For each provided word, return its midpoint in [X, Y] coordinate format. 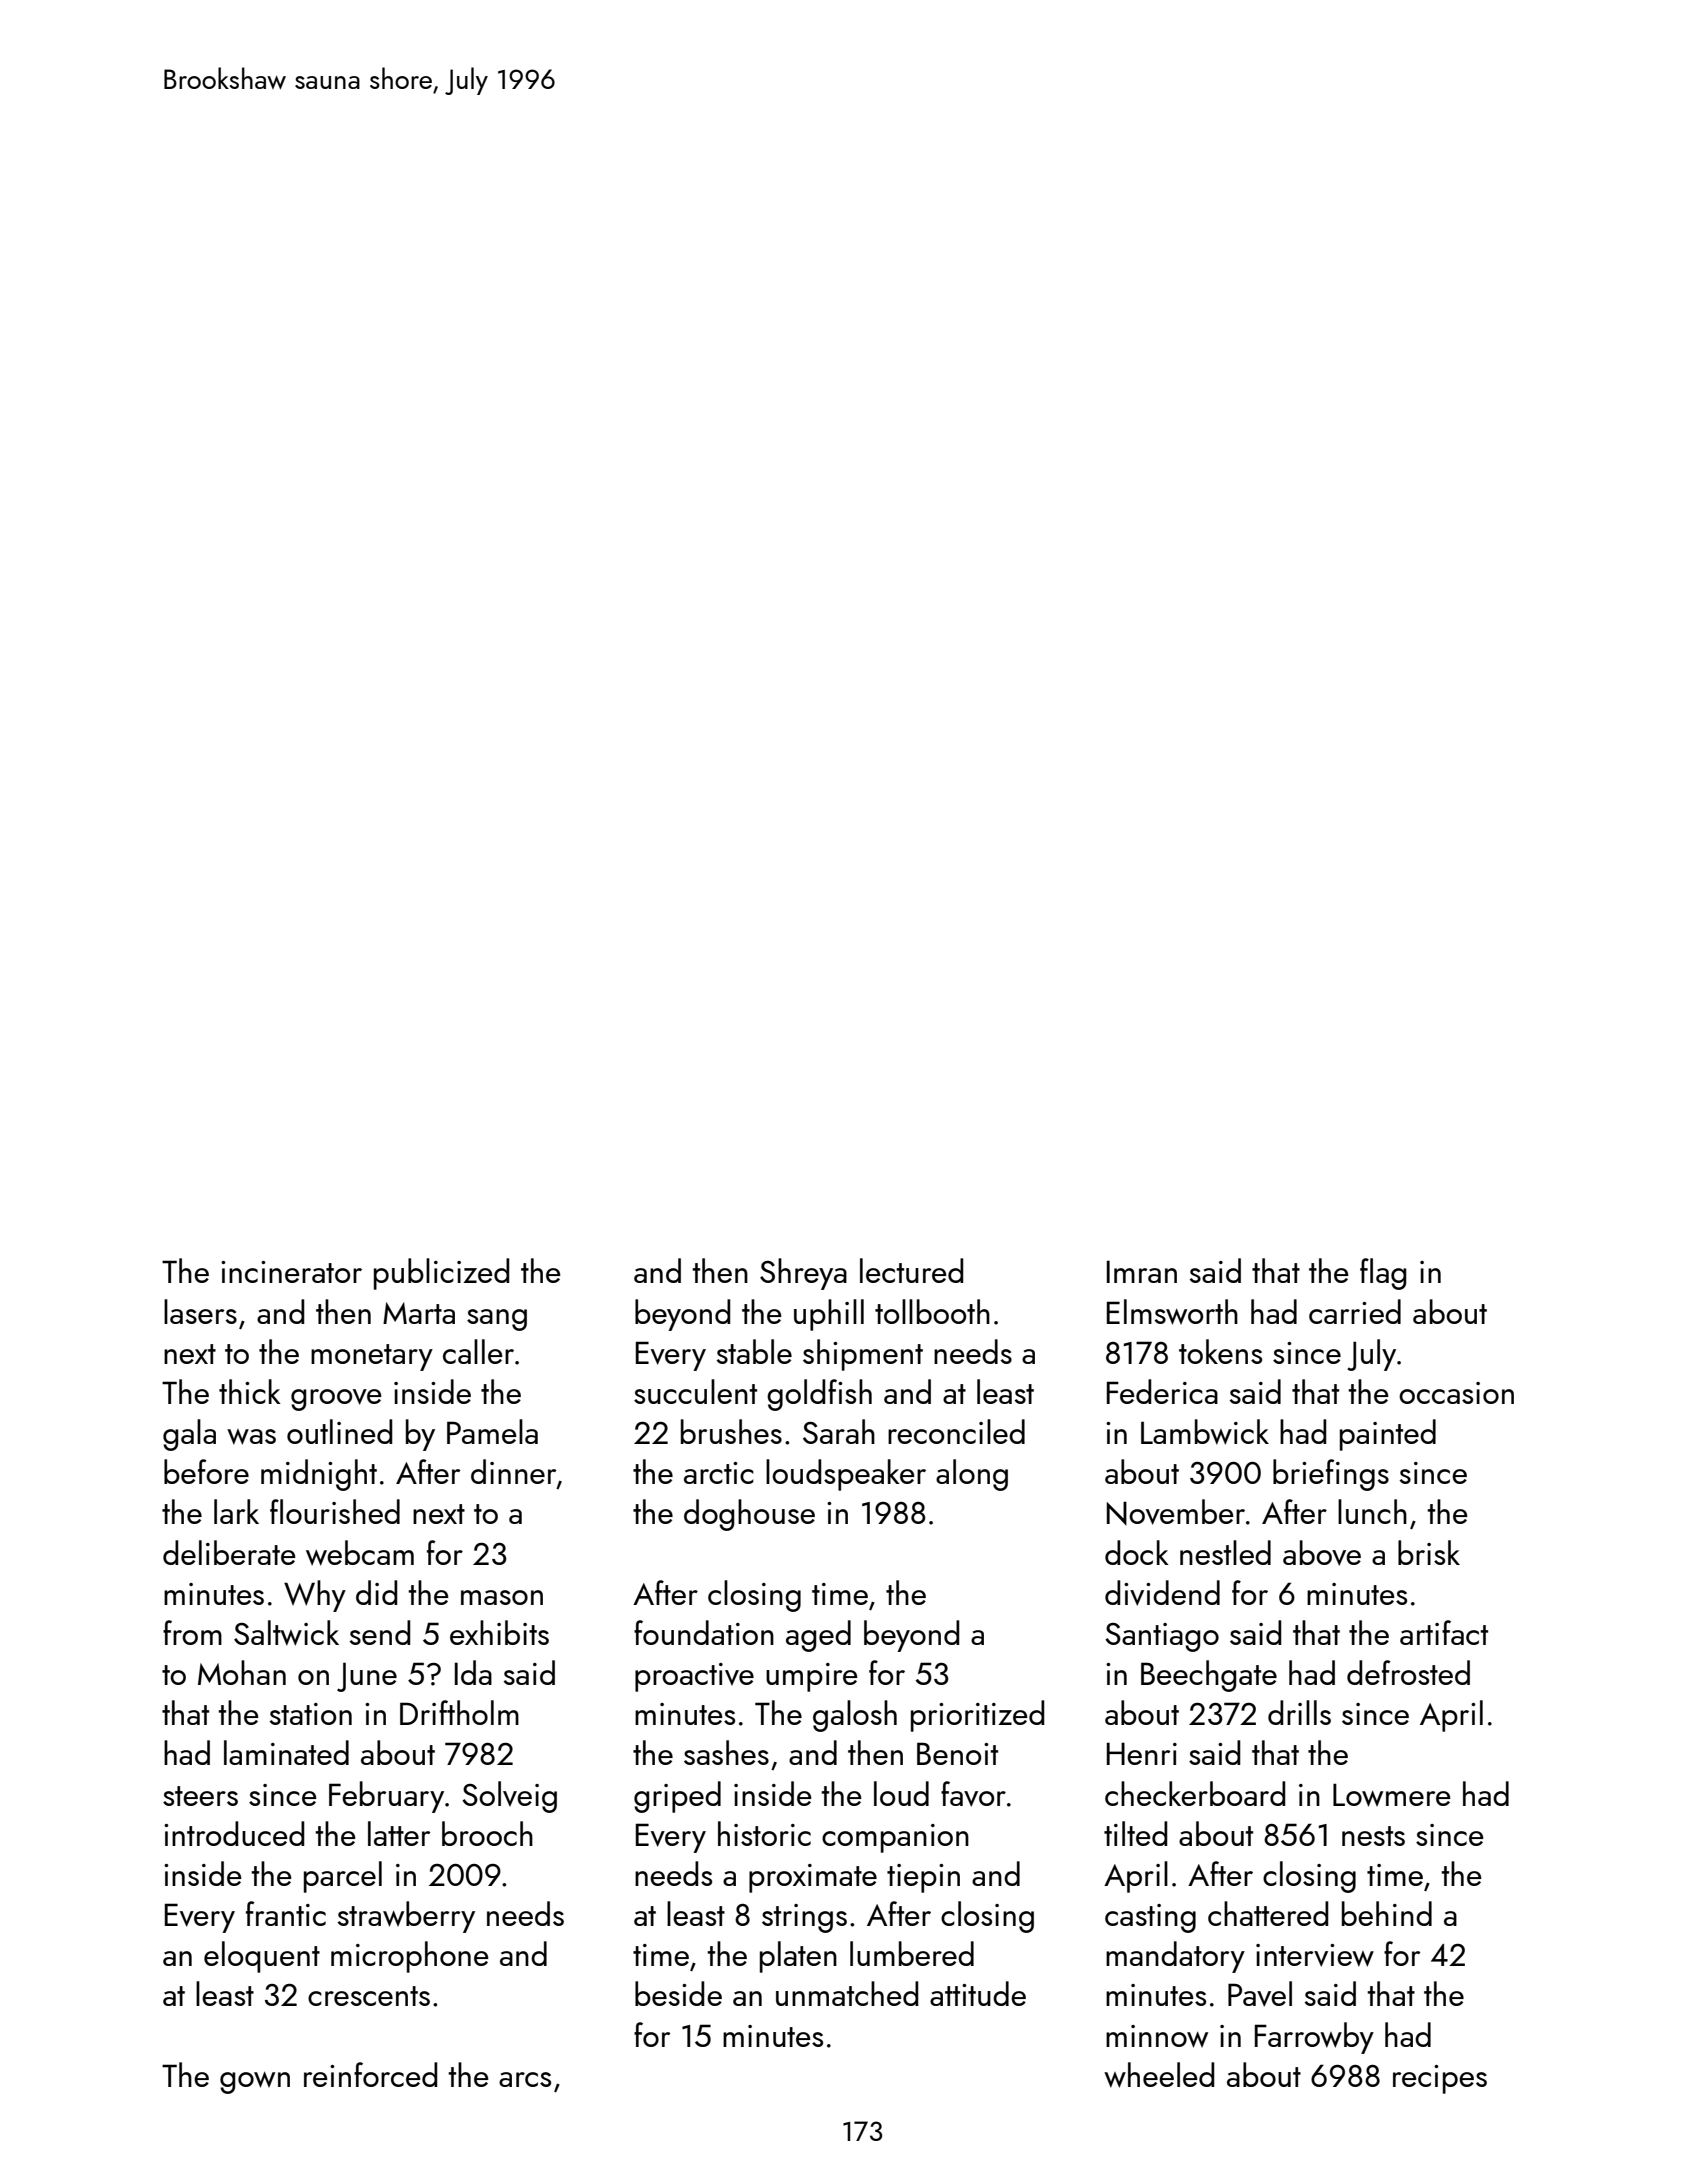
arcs [525, 2079]
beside [678, 1993]
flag [1383, 1274]
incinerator [291, 1272]
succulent [695, 1391]
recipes [1440, 2079]
